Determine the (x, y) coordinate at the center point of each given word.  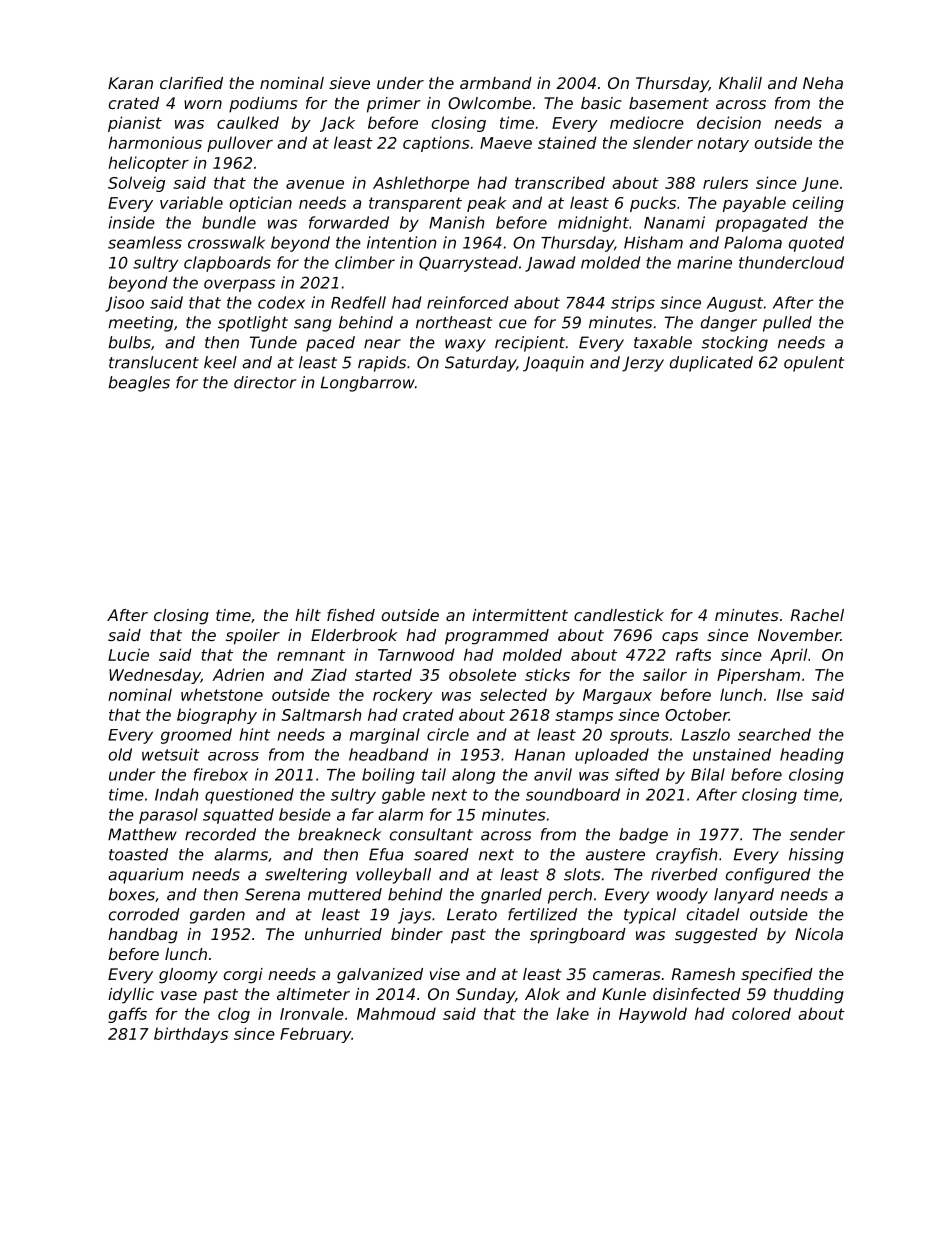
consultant (431, 834)
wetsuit (171, 754)
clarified (191, 83)
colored (761, 1013)
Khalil (740, 83)
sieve (349, 83)
